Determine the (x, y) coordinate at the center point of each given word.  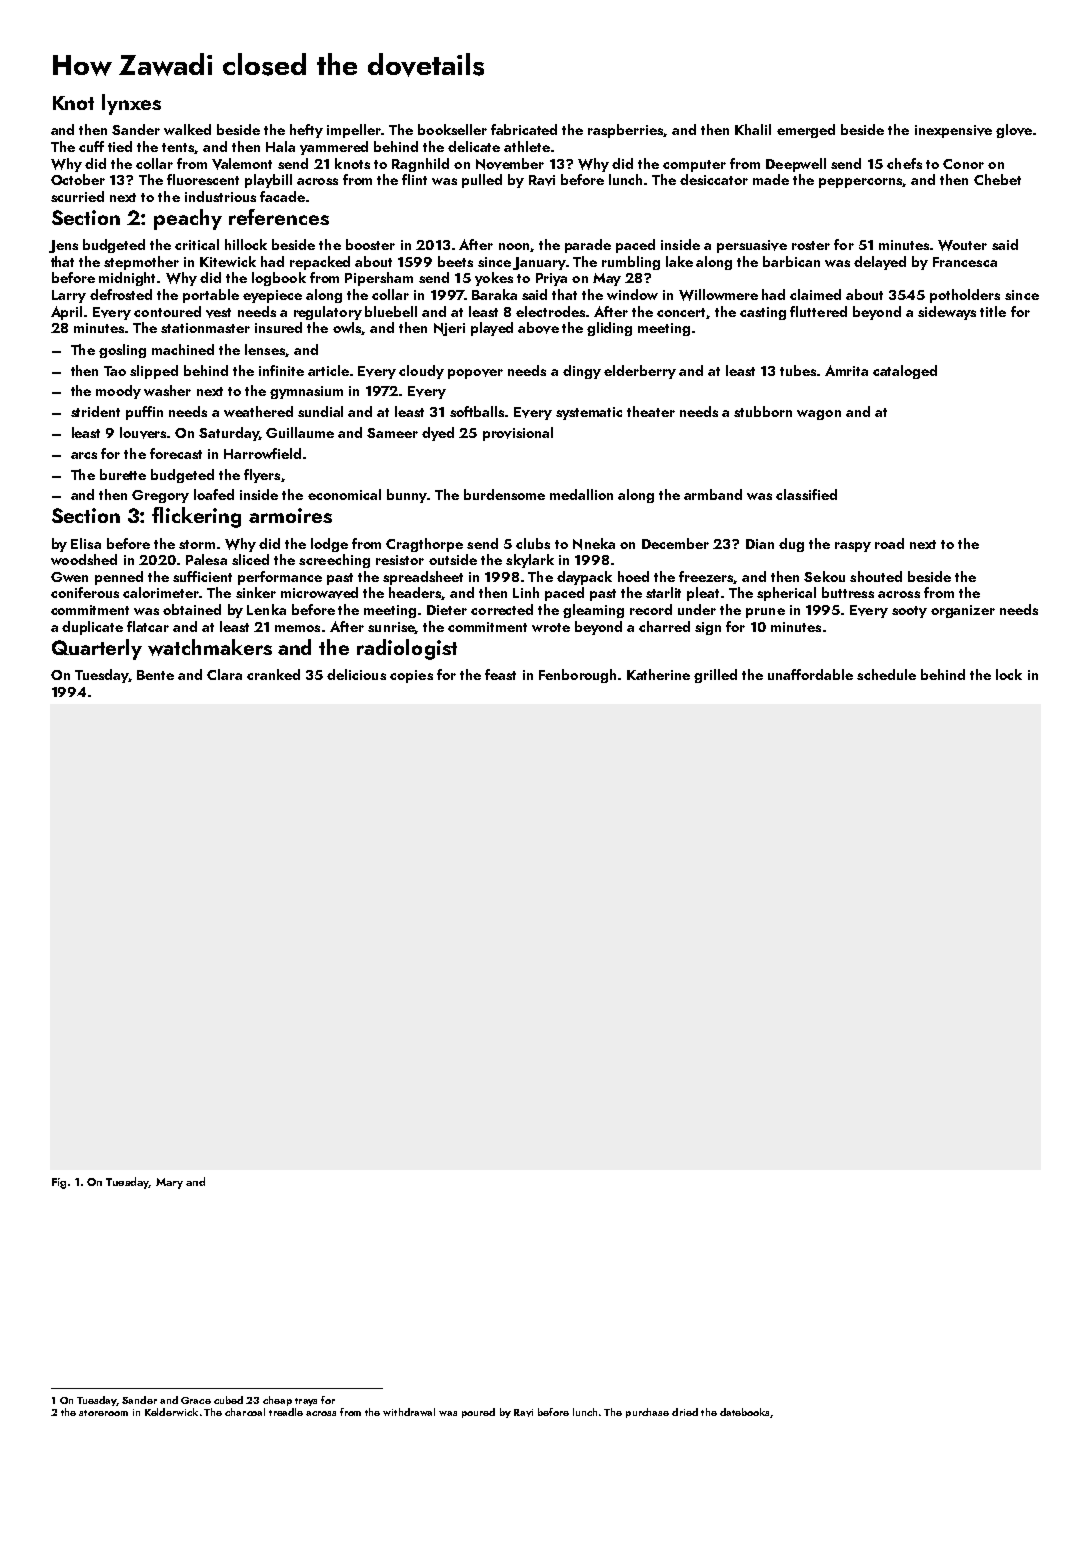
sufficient (202, 576)
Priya (551, 279)
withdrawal (409, 1412)
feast (500, 674)
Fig (59, 1183)
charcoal (245, 1412)
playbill (268, 181)
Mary (169, 1183)
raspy (853, 547)
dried (685, 1412)
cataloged (905, 372)
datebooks (744, 1412)
